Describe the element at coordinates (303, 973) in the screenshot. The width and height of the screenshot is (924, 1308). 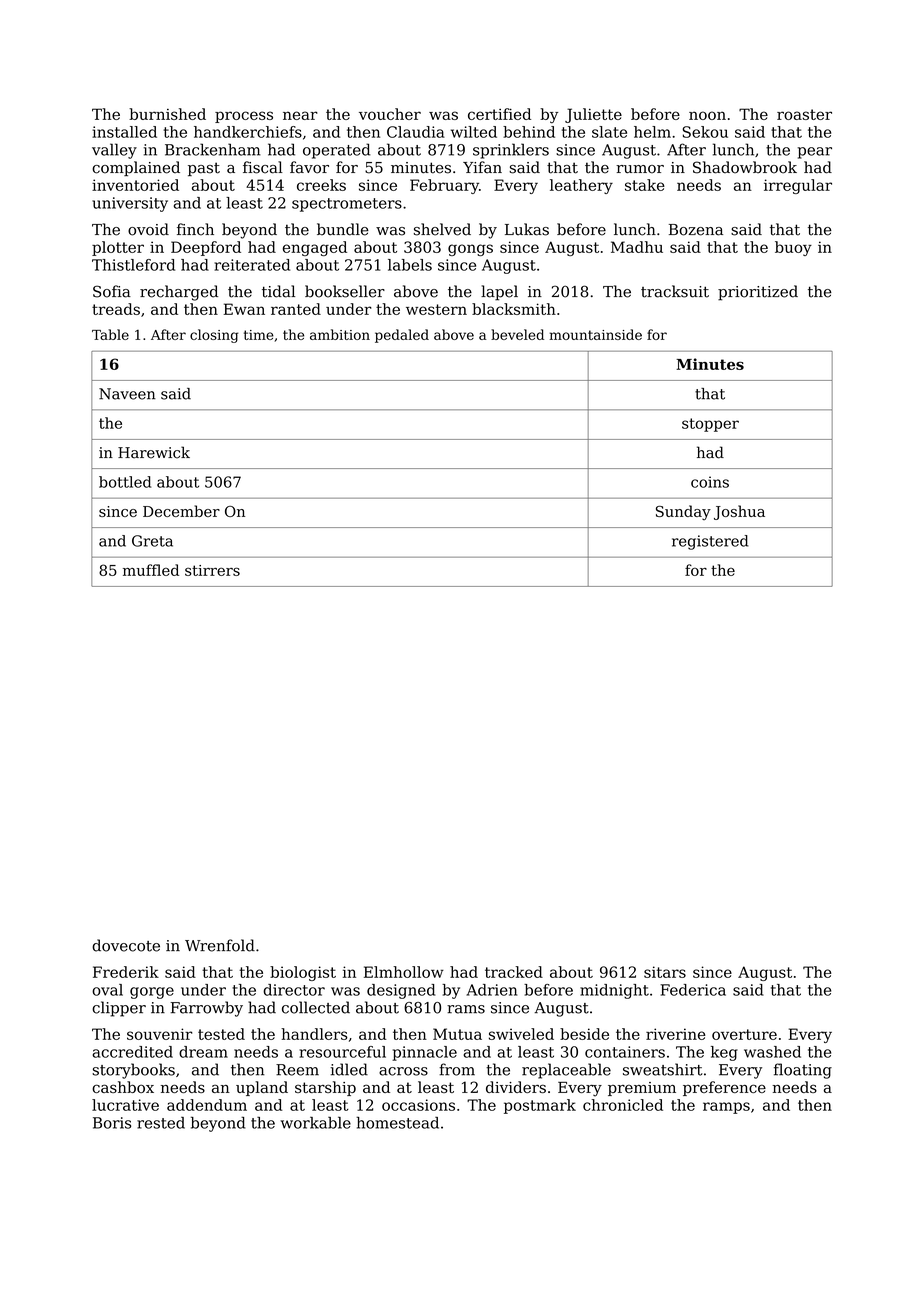
I see `biologist` at that location.
